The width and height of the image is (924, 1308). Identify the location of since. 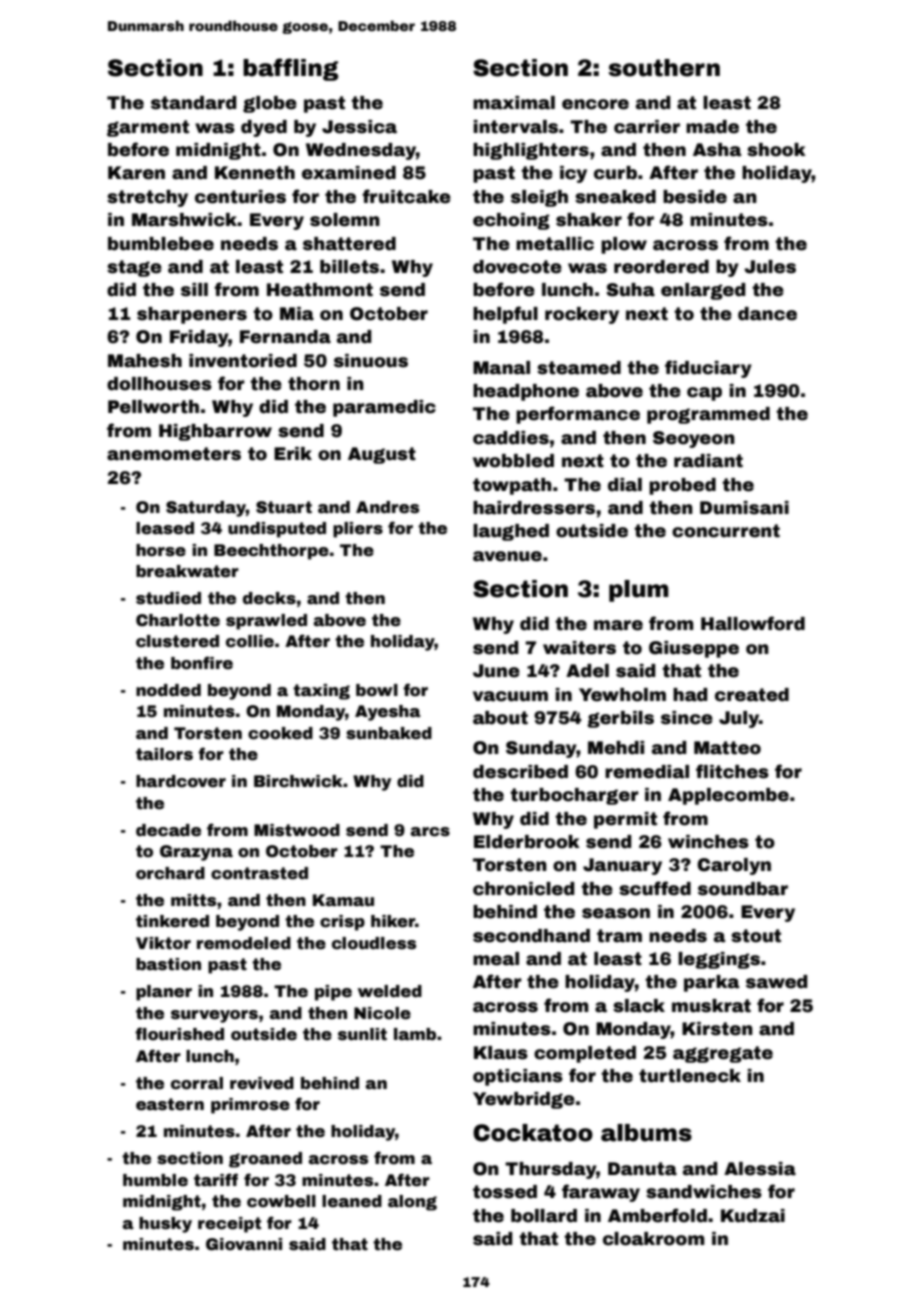
(687, 718).
